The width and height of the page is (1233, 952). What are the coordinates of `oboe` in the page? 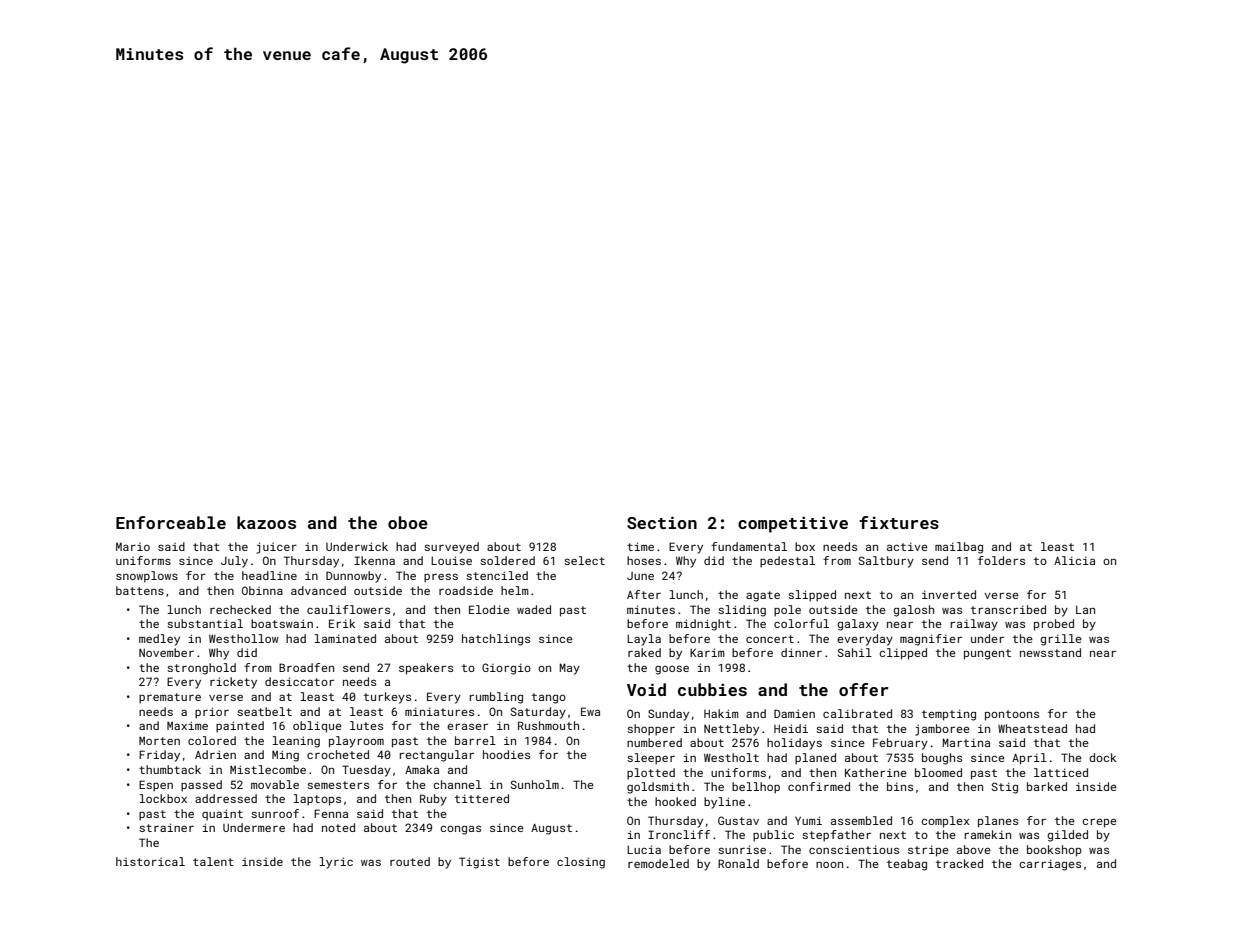 It's located at (408, 522).
